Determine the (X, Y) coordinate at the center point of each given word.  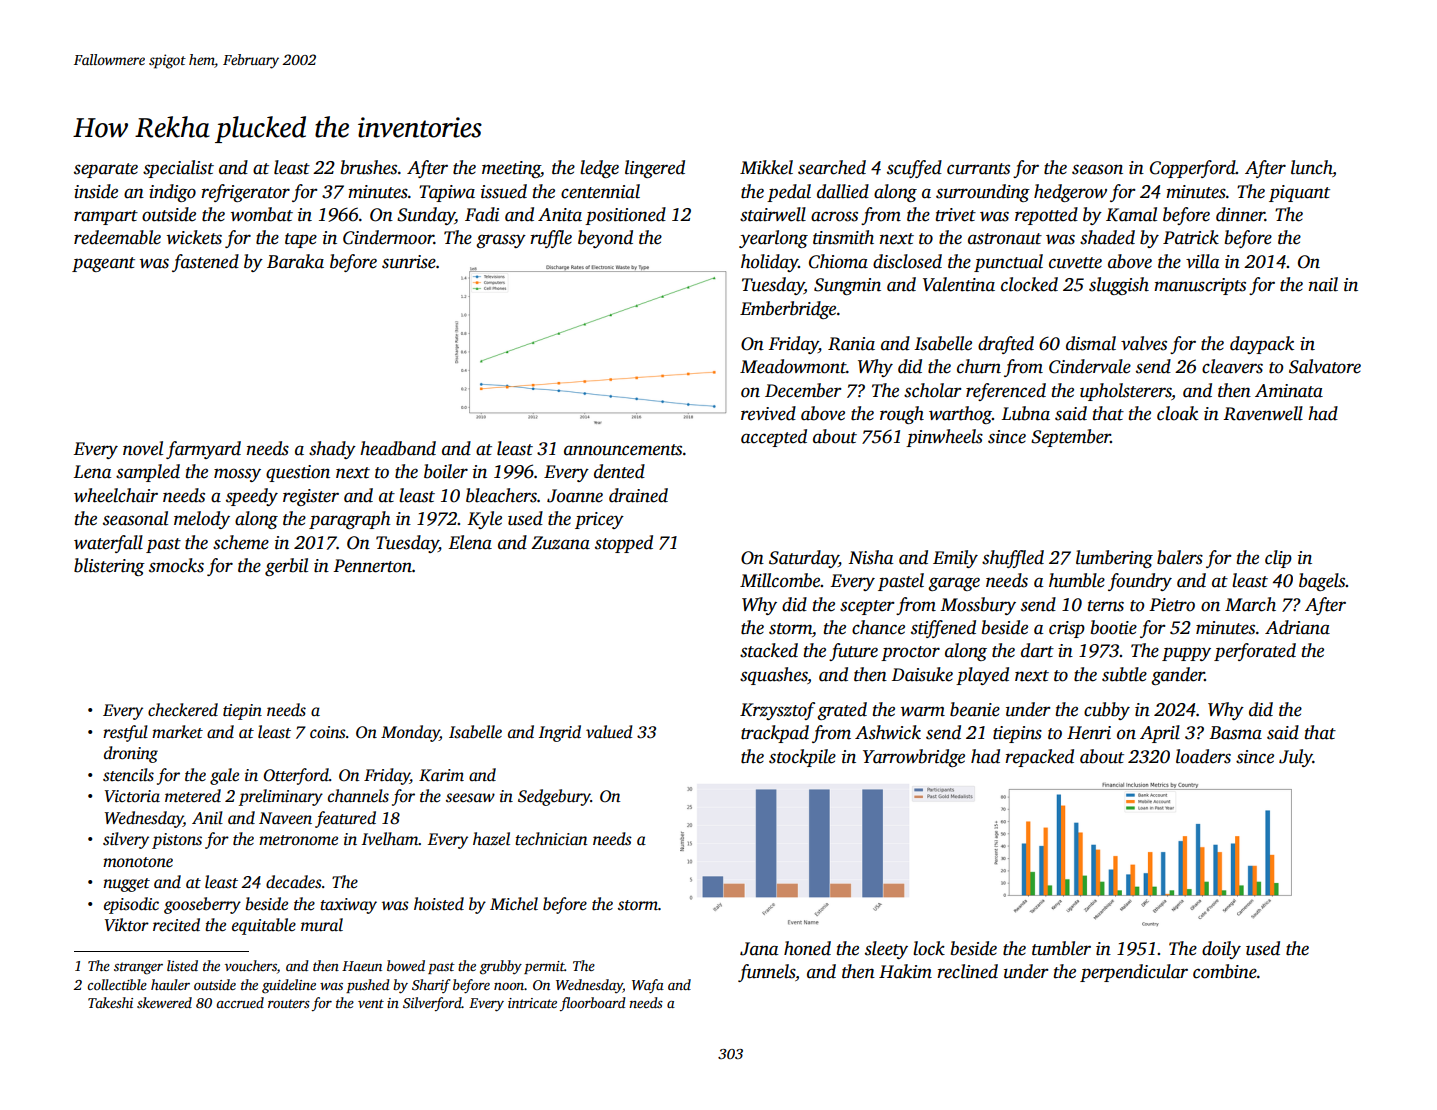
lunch (1311, 167)
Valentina (959, 284)
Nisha (870, 557)
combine (1225, 971)
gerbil (286, 567)
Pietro (1172, 605)
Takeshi (110, 1002)
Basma (1235, 733)
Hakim (905, 971)
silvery (126, 840)
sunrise (409, 262)
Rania (851, 344)
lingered (655, 169)
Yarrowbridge (914, 758)
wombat (262, 214)
